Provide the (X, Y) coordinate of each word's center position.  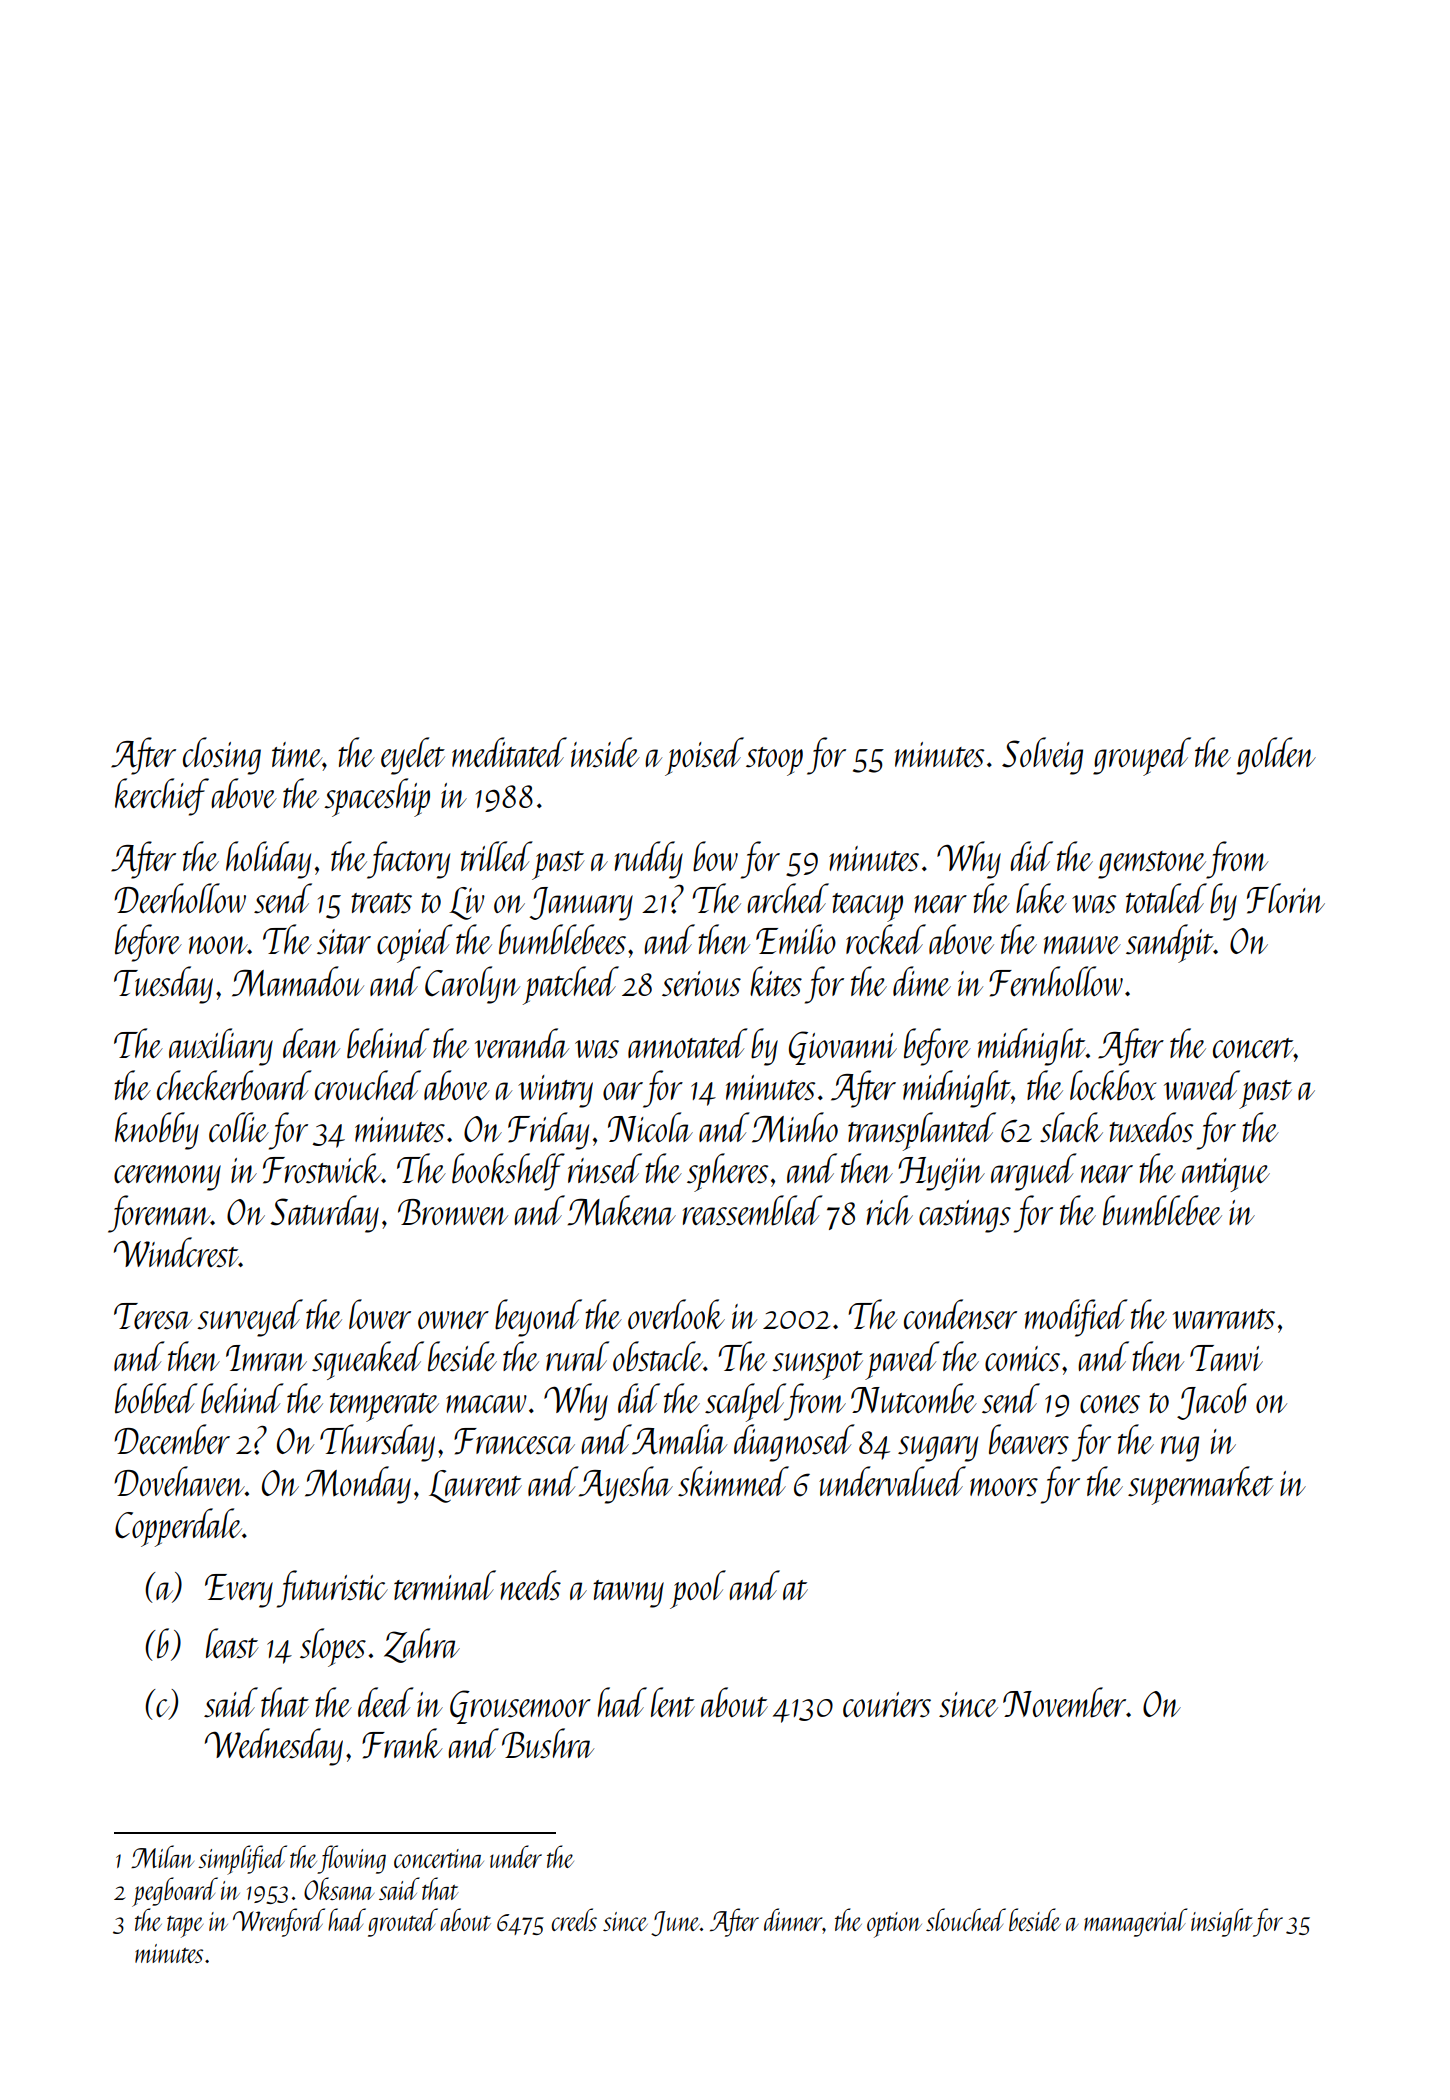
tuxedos (1151, 1127)
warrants (1224, 1319)
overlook (676, 1314)
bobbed (156, 1398)
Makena (622, 1210)
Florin (1286, 898)
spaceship (377, 797)
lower (380, 1314)
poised (704, 756)
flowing (352, 1859)
